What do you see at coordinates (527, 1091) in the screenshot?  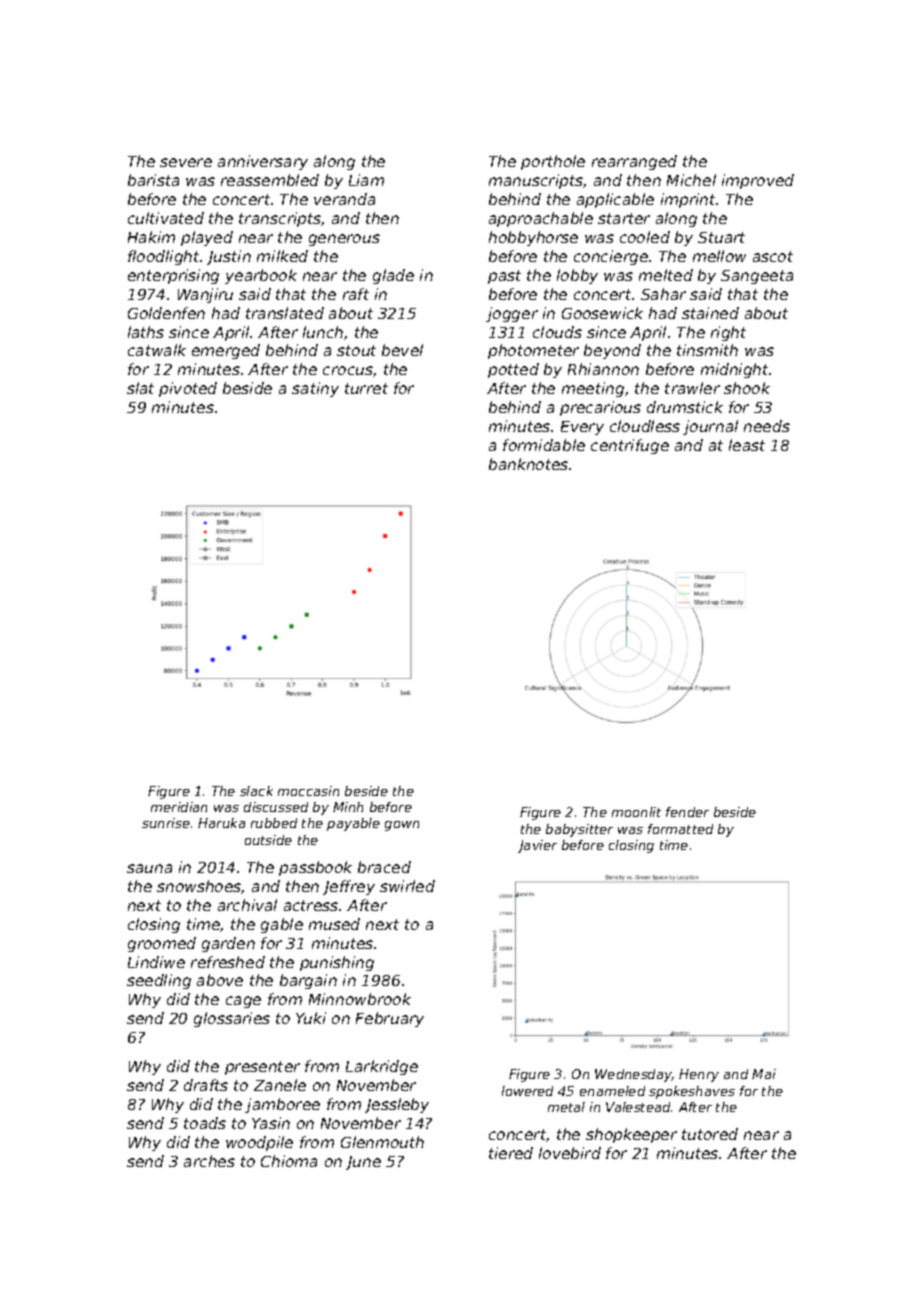 I see `lowered` at bounding box center [527, 1091].
